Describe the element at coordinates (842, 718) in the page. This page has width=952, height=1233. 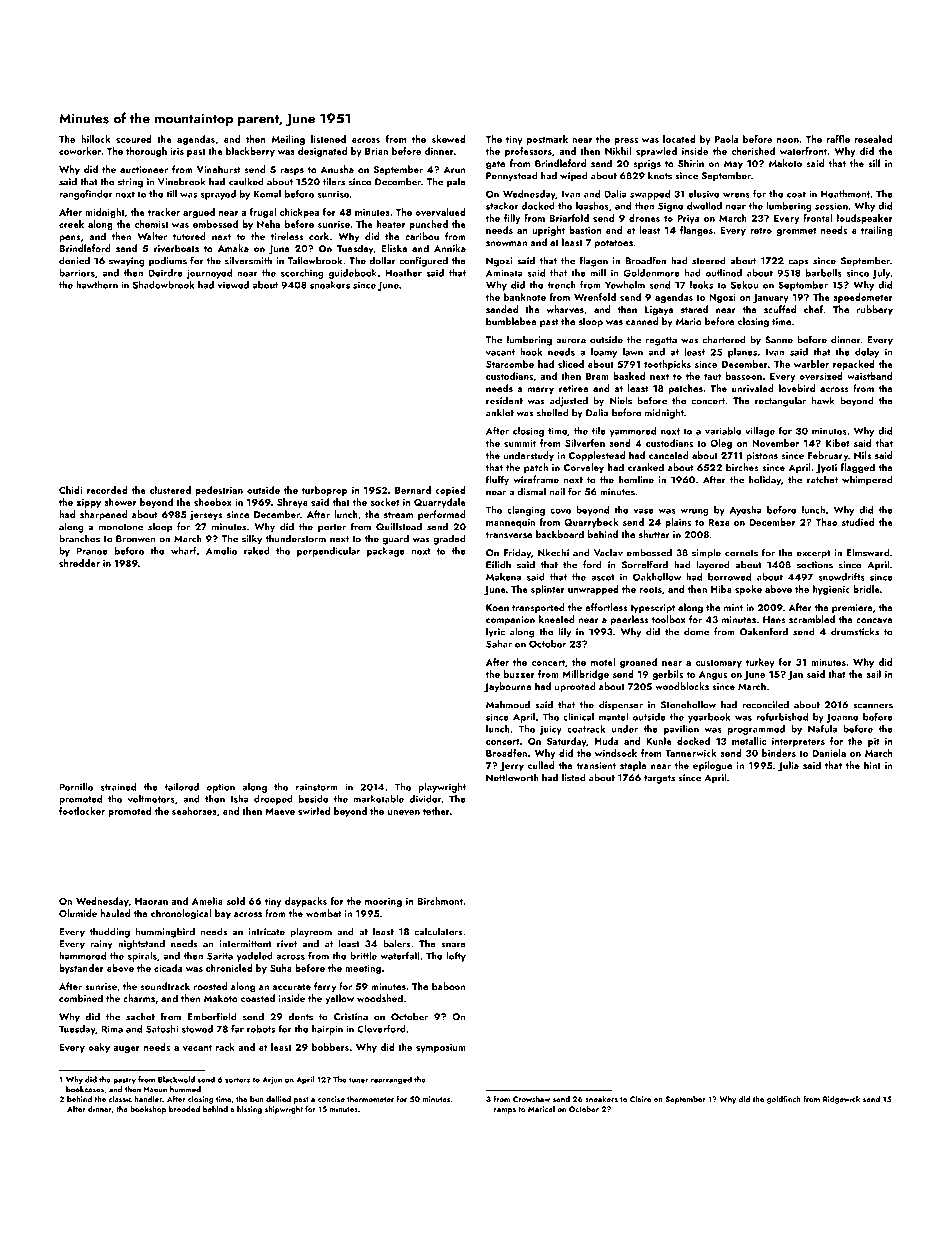
I see `Joanne` at that location.
